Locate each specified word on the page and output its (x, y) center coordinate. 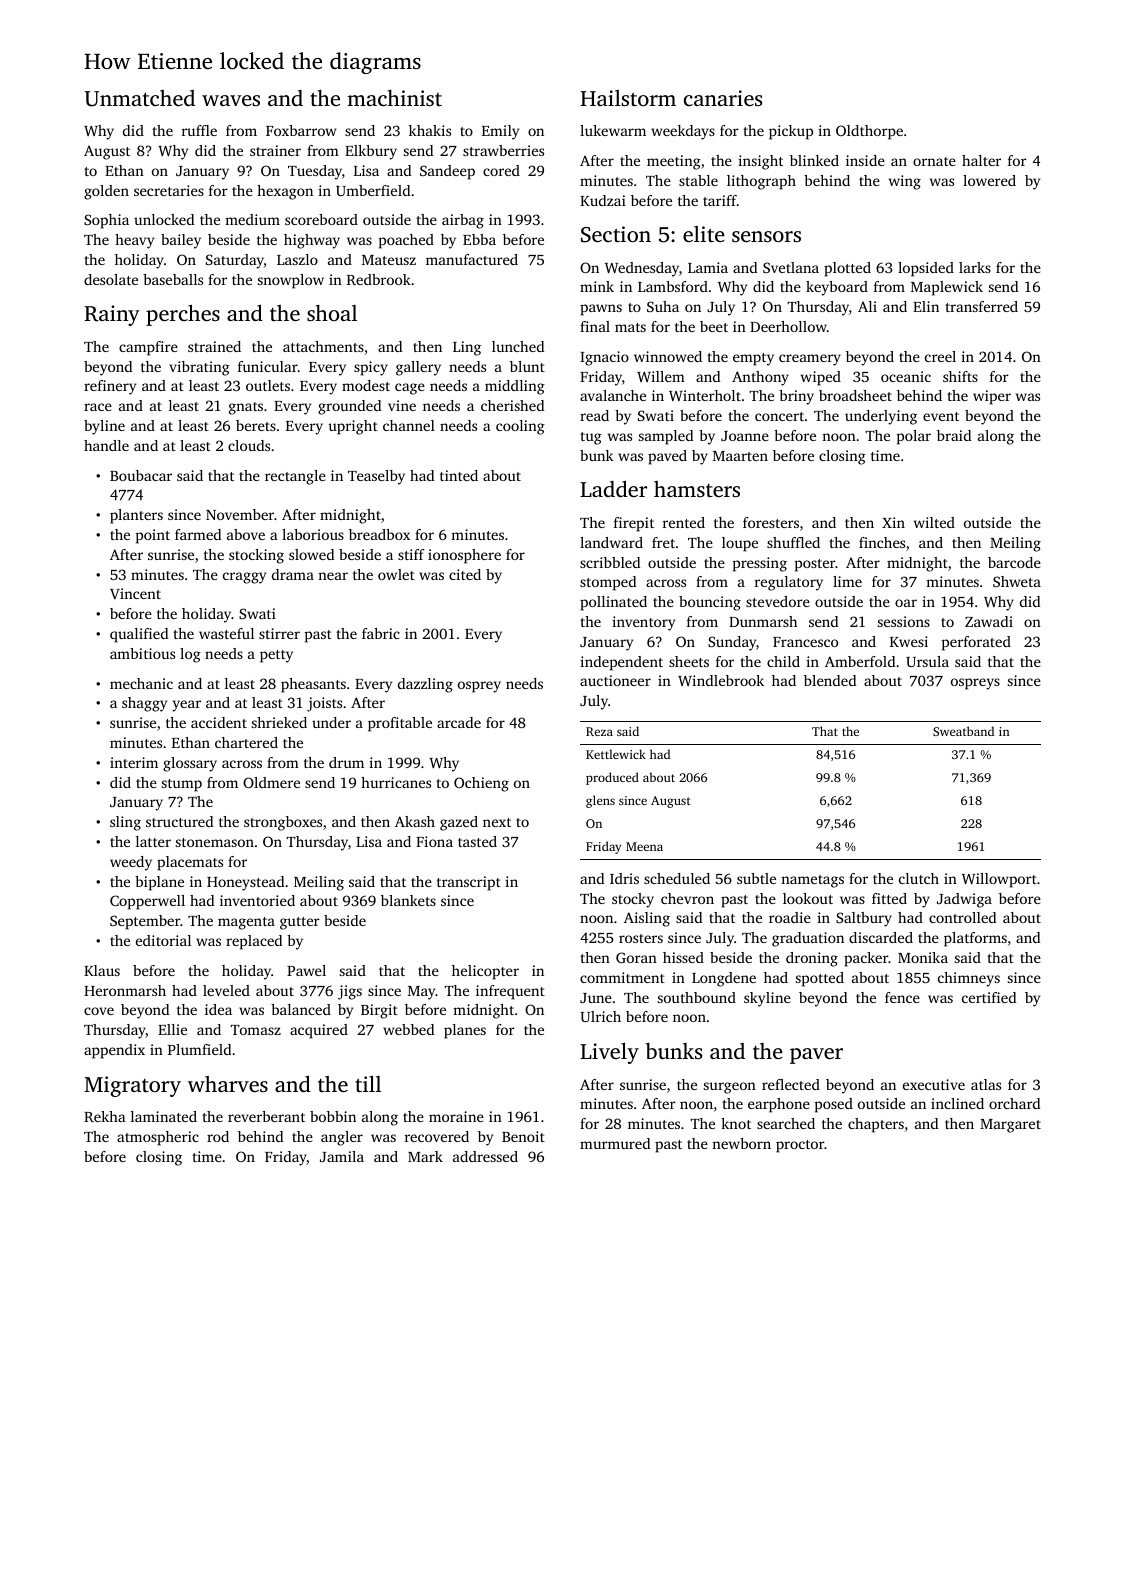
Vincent (135, 593)
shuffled (793, 542)
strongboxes (283, 823)
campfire (148, 348)
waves (231, 100)
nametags (812, 881)
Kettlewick (616, 754)
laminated (164, 1116)
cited (465, 574)
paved (667, 457)
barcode (1014, 562)
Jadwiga (964, 900)
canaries (723, 98)
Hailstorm (628, 98)
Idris (624, 878)
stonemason (215, 842)
